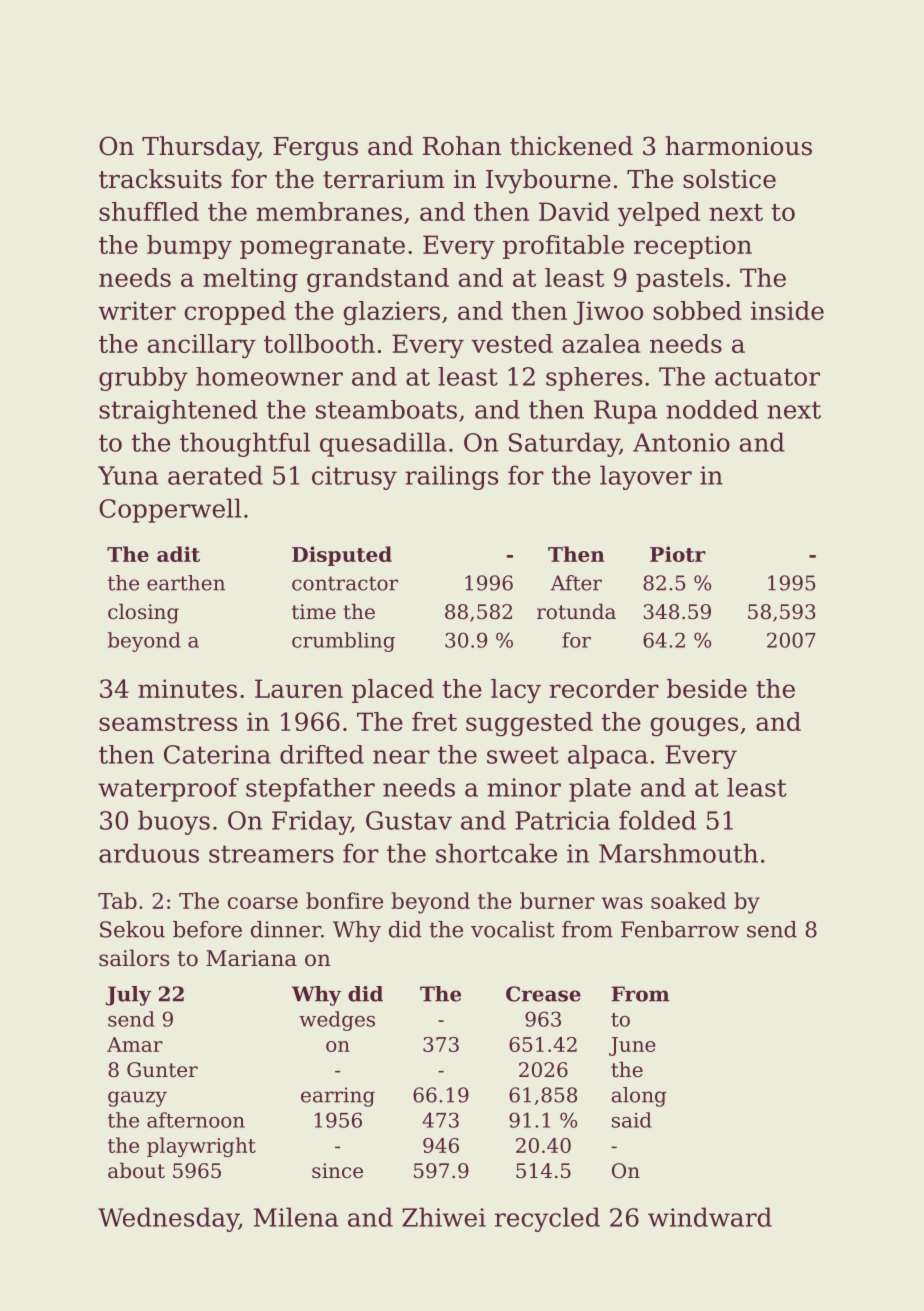  I want to click on aerated, so click(215, 475).
